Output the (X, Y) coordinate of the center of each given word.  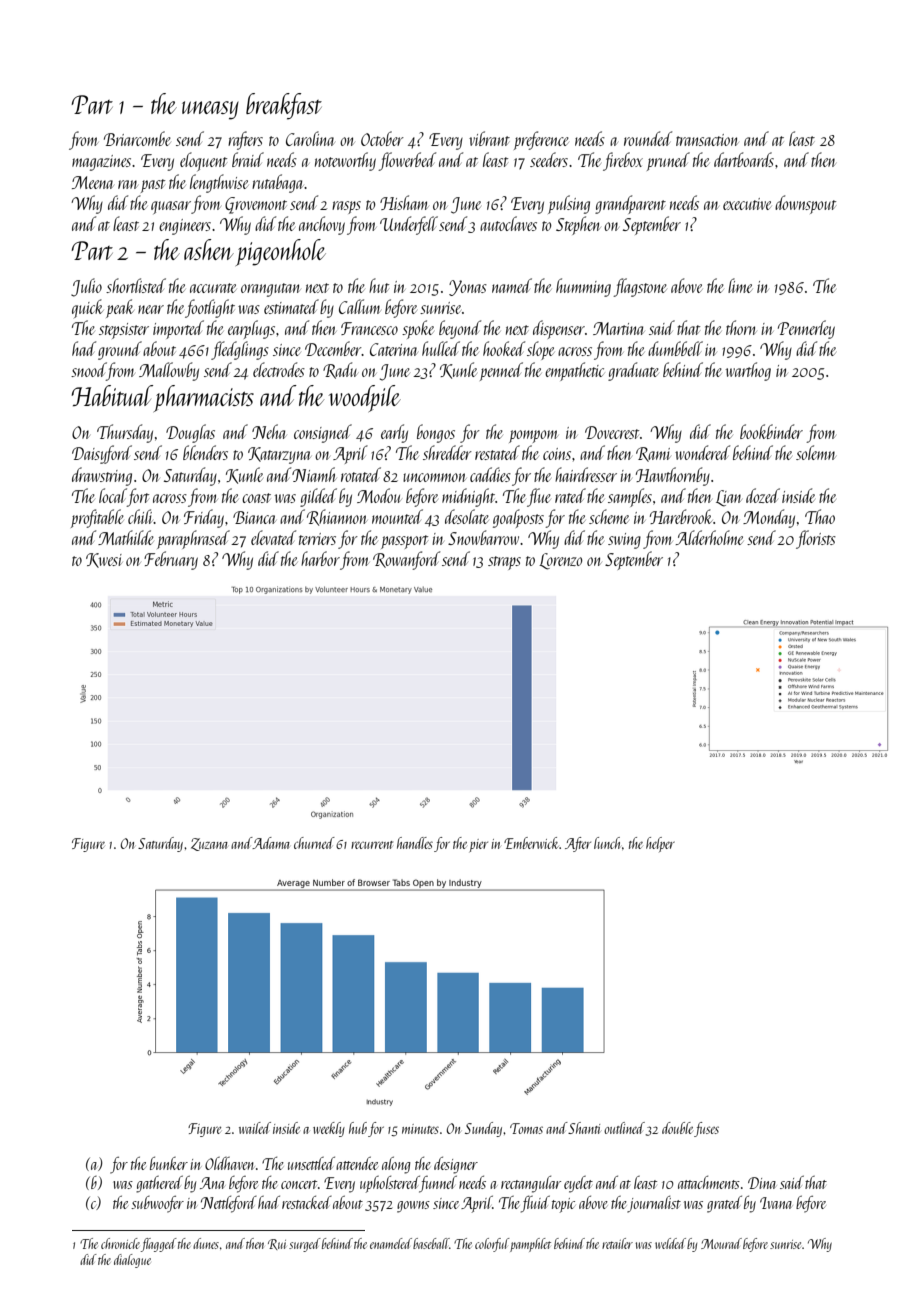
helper (660, 844)
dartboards (744, 159)
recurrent (372, 845)
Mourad (721, 1243)
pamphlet (530, 1245)
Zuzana (209, 844)
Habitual (112, 395)
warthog (748, 371)
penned (501, 371)
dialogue (132, 1261)
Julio (86, 287)
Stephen (578, 225)
